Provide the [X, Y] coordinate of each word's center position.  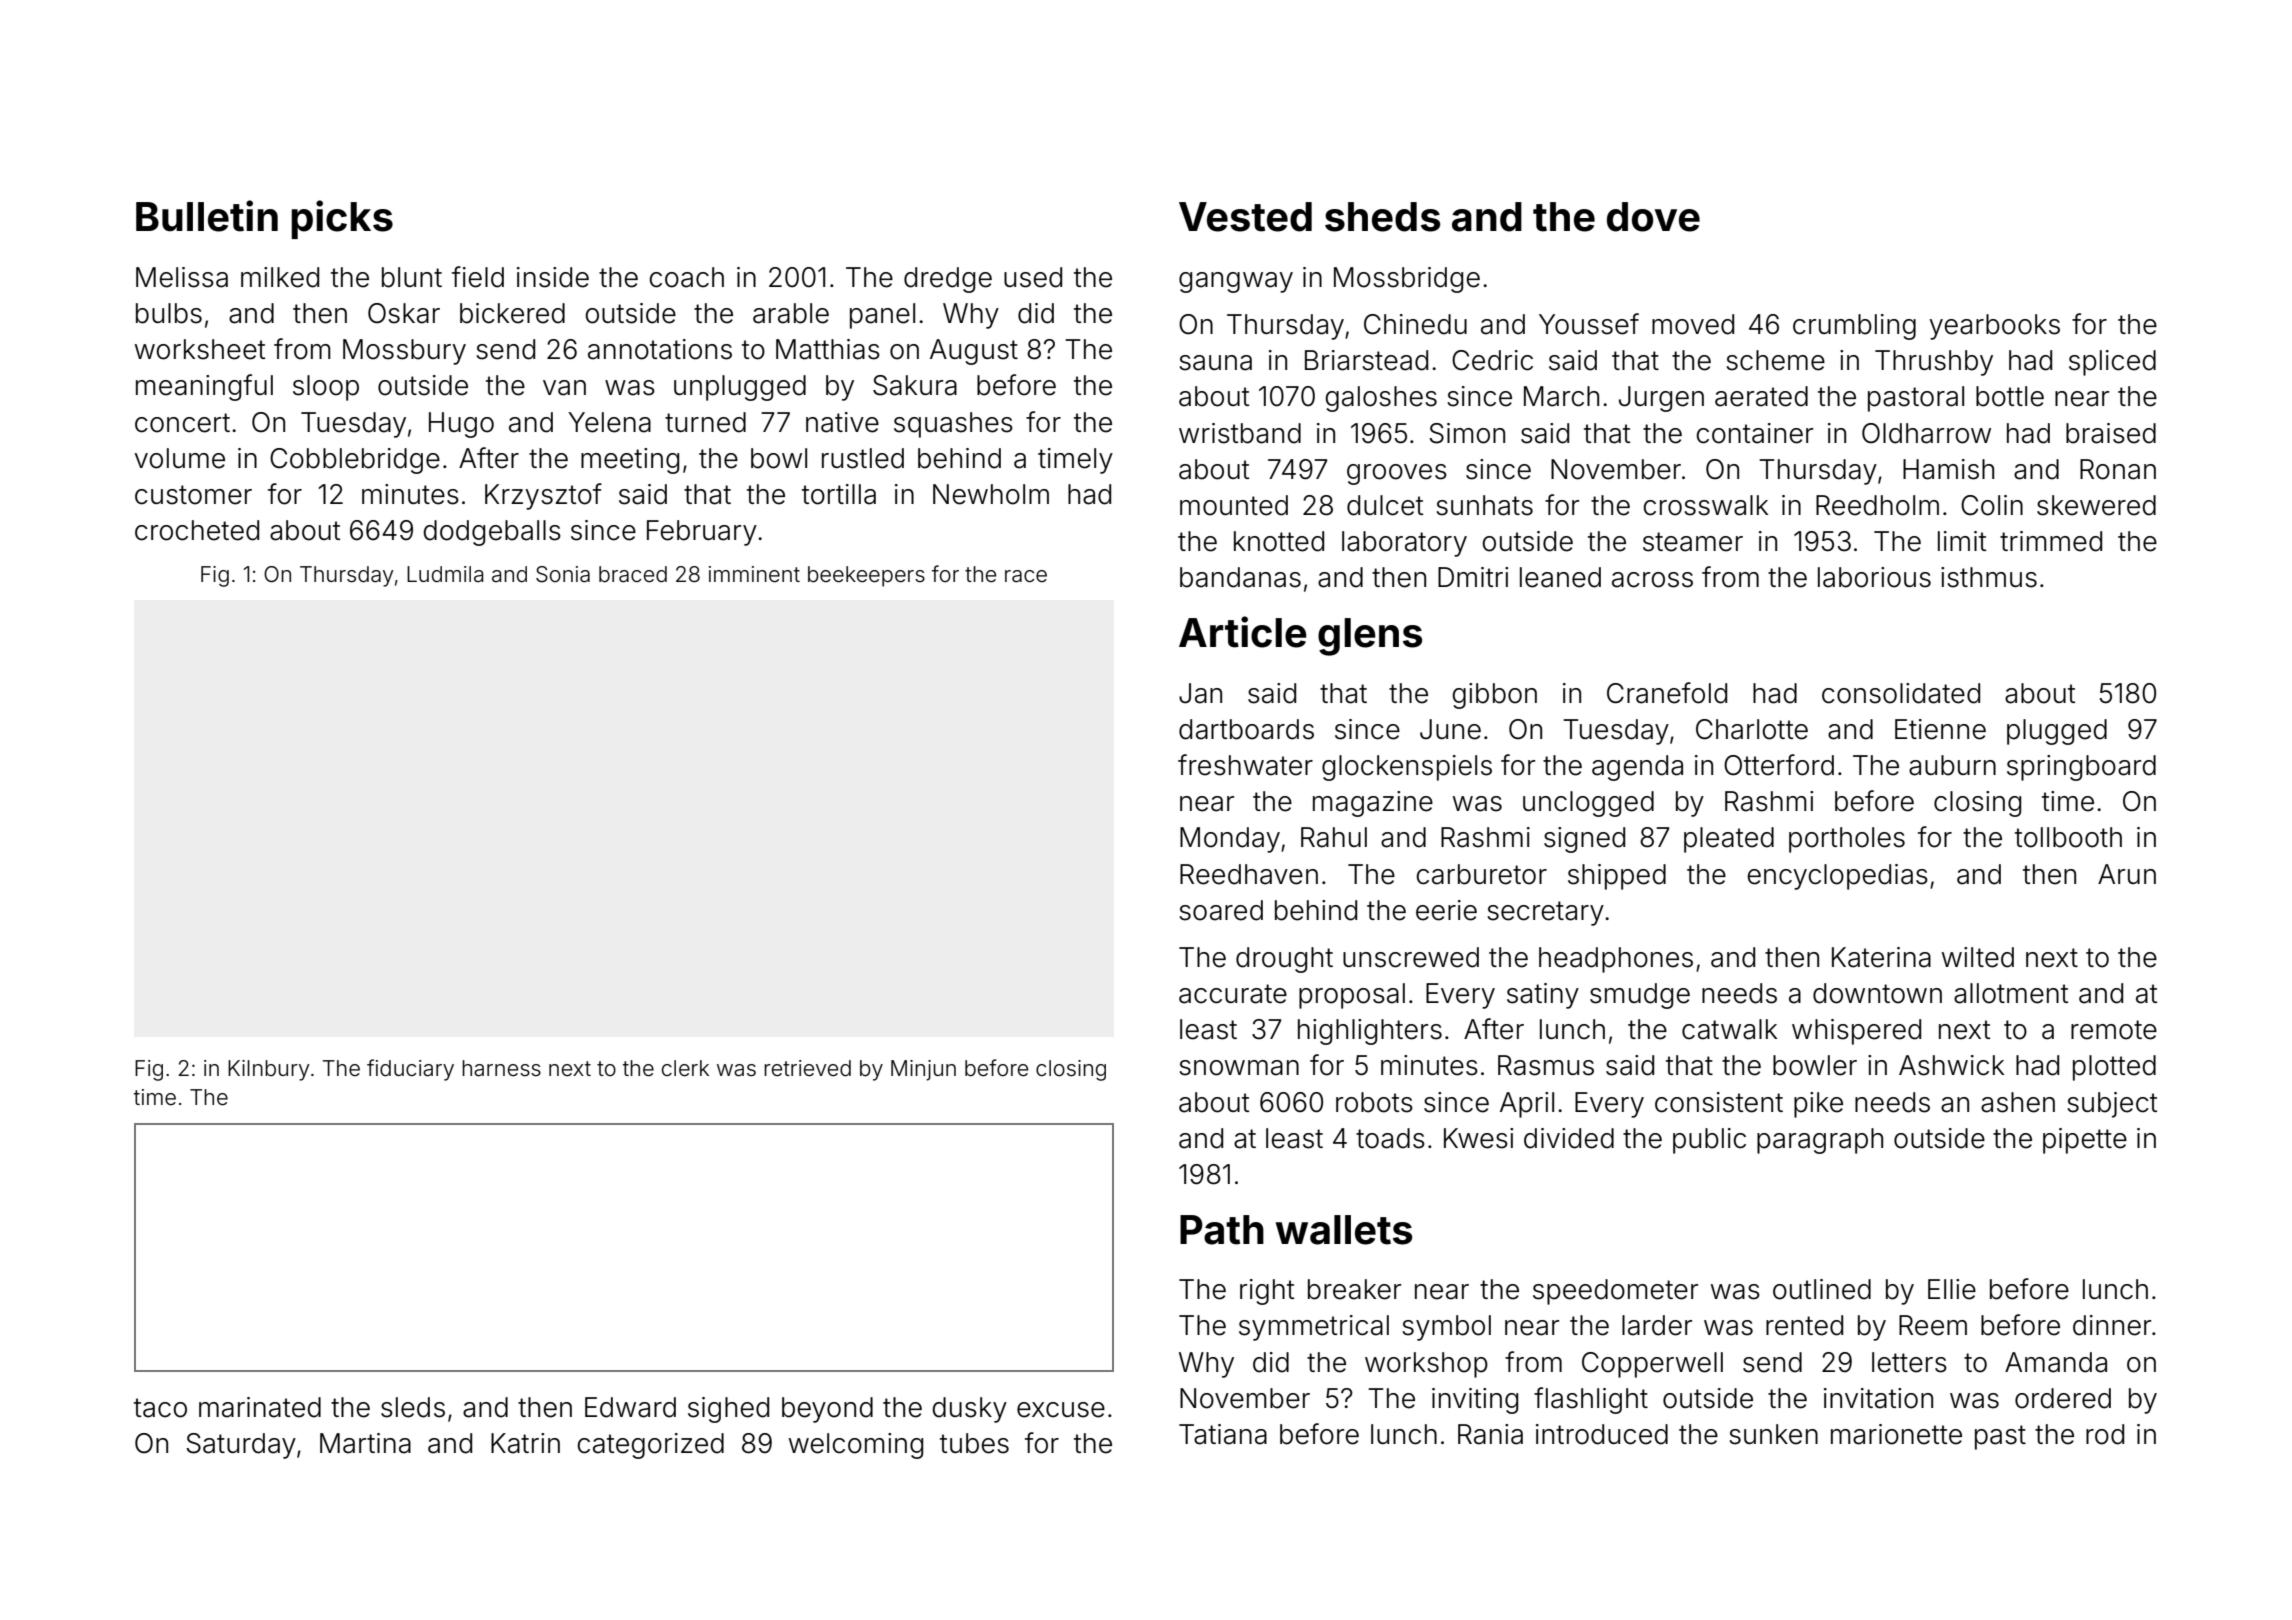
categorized [650, 1446]
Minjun [923, 1070]
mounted [1234, 505]
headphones [1616, 960]
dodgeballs [492, 533]
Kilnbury [269, 1070]
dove [1653, 217]
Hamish [1948, 469]
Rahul [1334, 837]
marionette [1896, 1434]
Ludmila [445, 574]
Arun [2127, 874]
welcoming [856, 1446]
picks [342, 219]
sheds [1382, 217]
